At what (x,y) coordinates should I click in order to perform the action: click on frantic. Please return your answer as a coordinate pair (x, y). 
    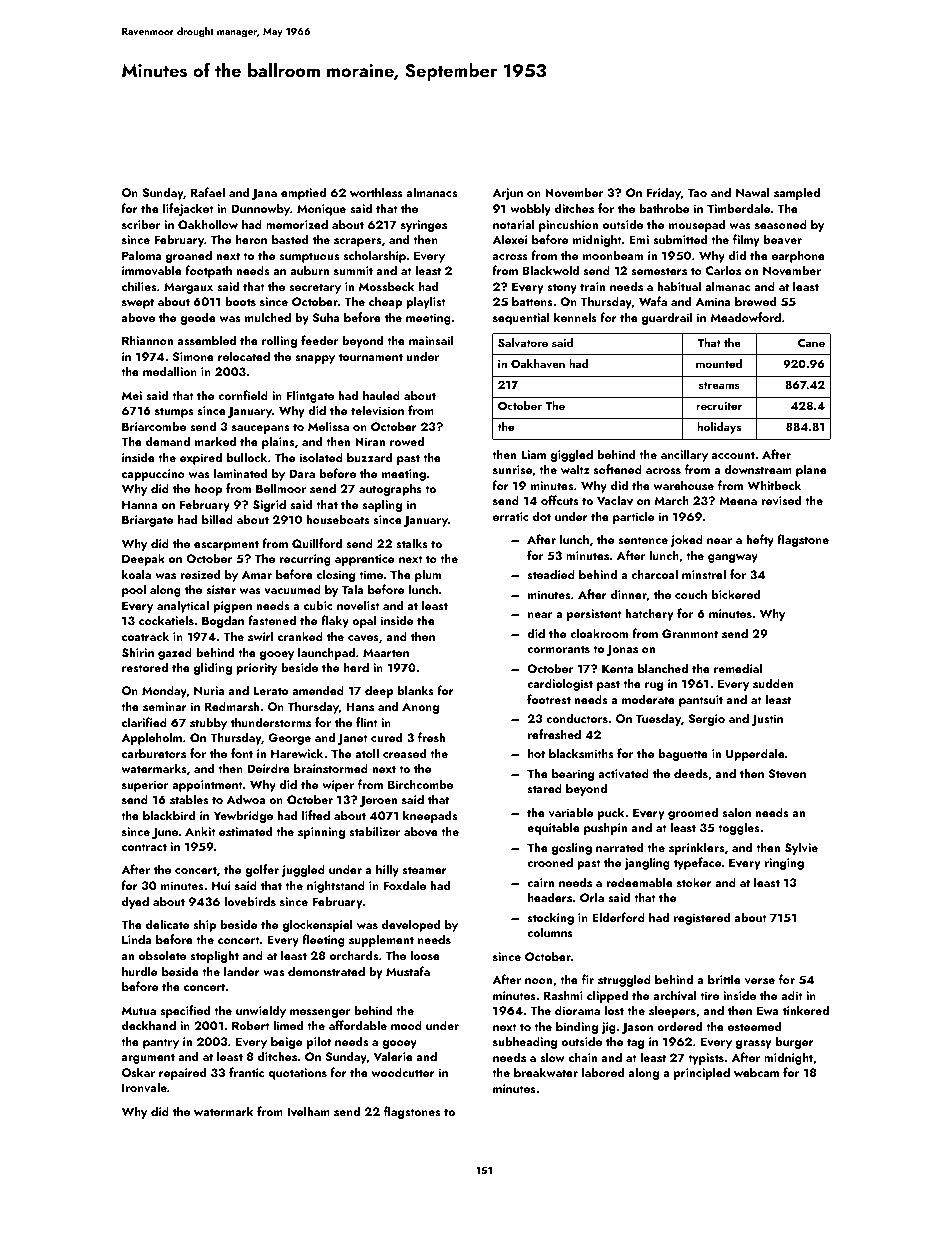
    Looking at the image, I should click on (246, 1072).
